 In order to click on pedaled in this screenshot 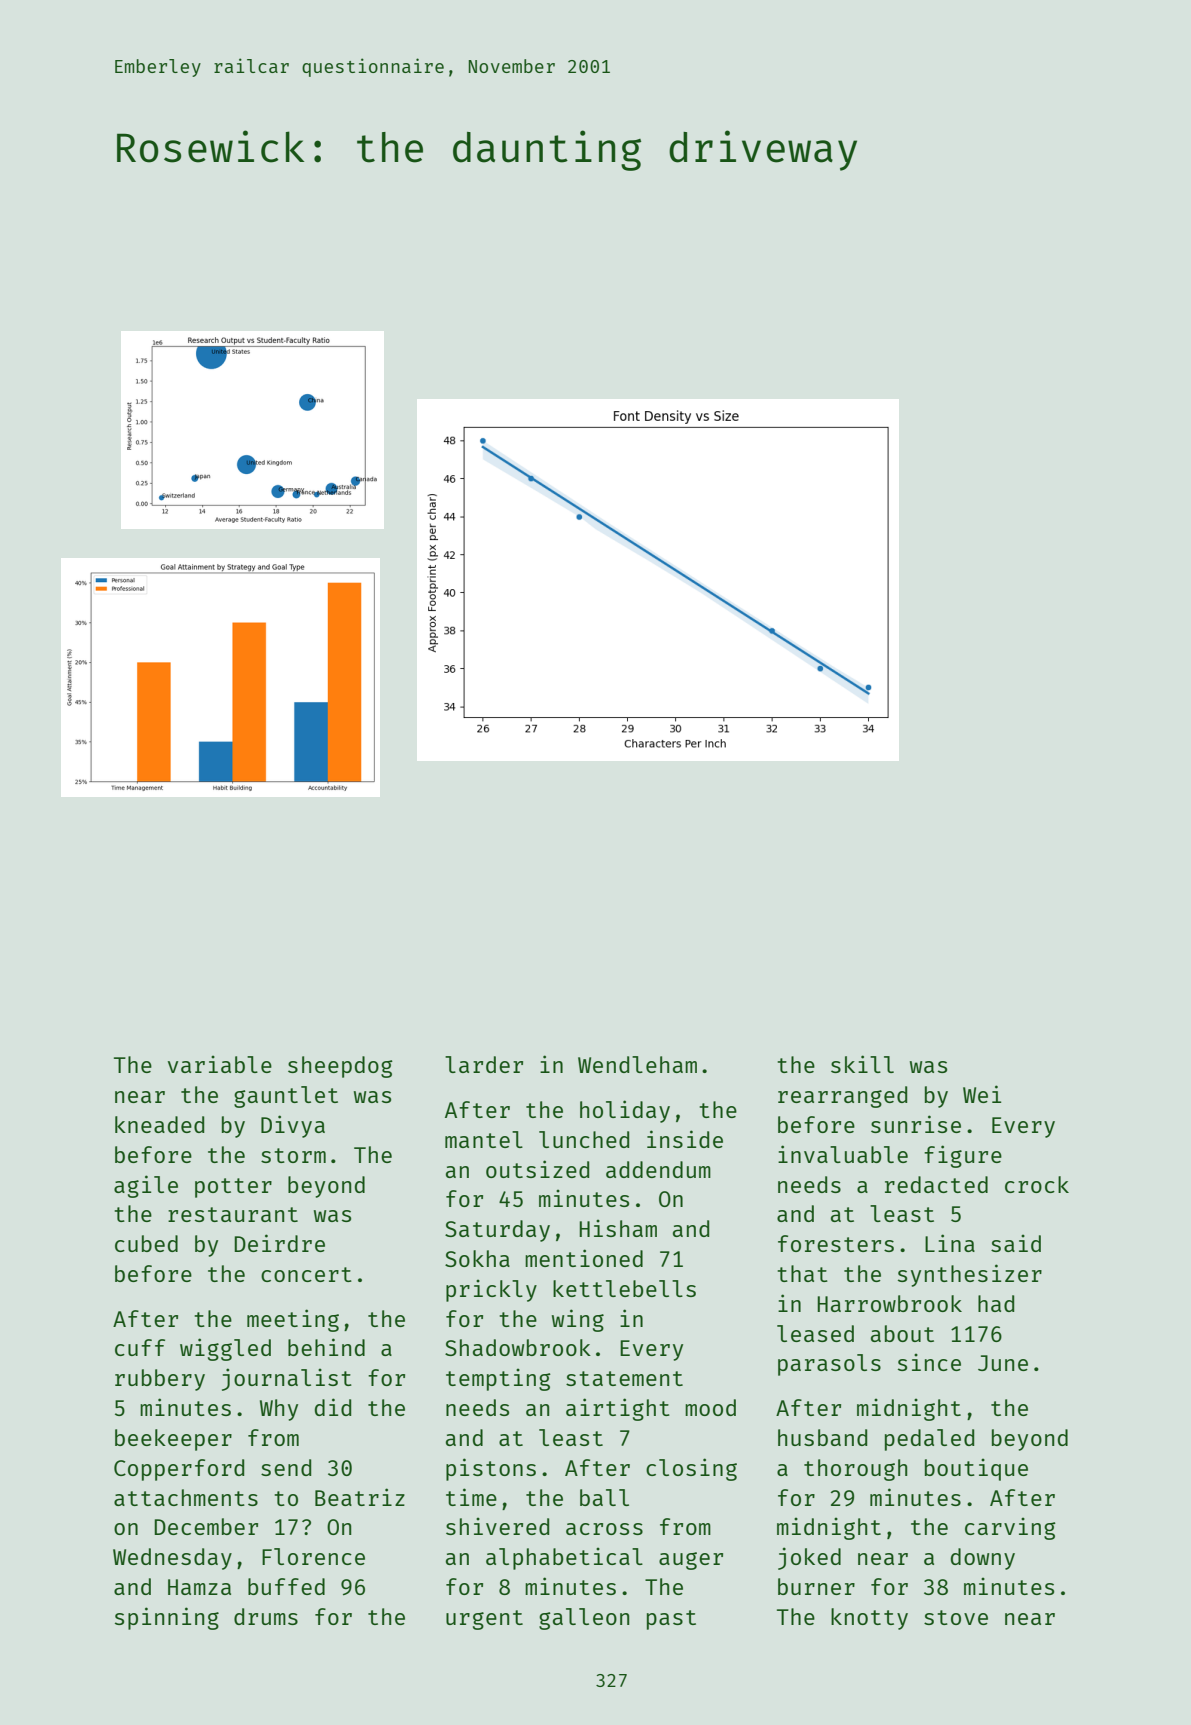, I will do `click(929, 1440)`.
